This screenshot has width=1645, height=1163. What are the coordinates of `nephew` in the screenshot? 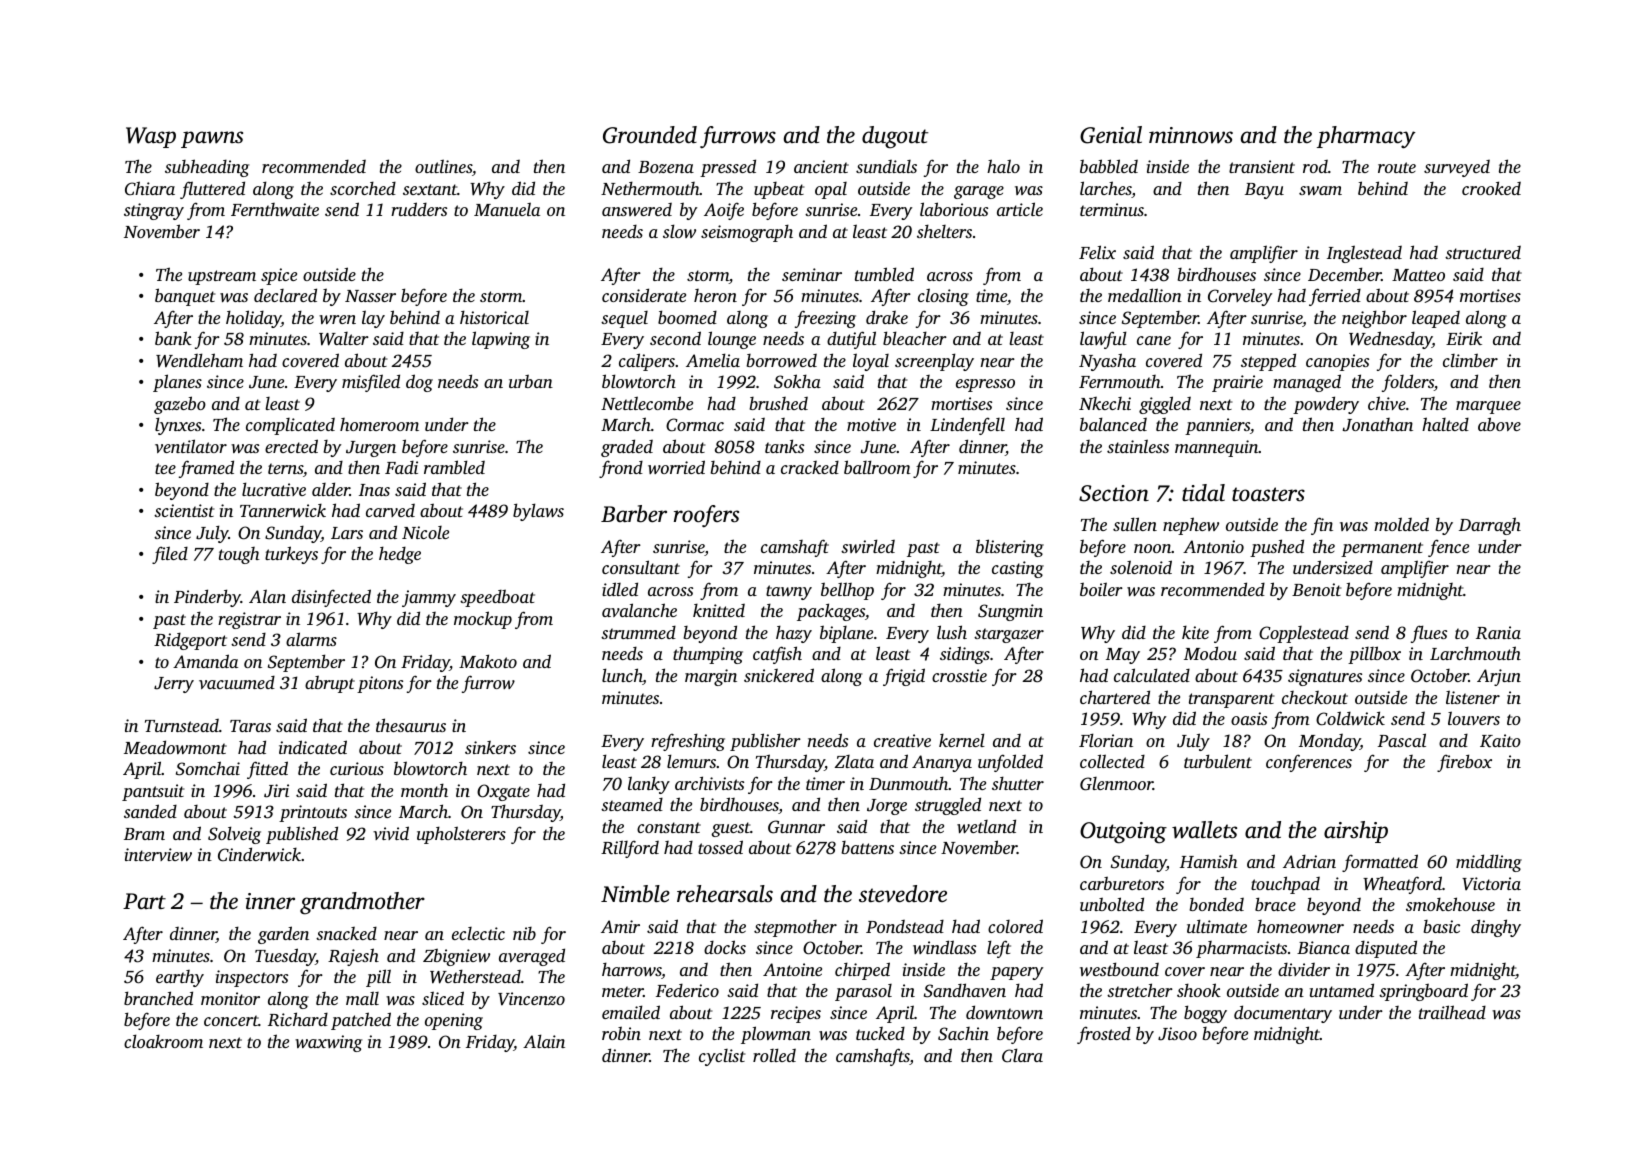 It's located at (1191, 526).
